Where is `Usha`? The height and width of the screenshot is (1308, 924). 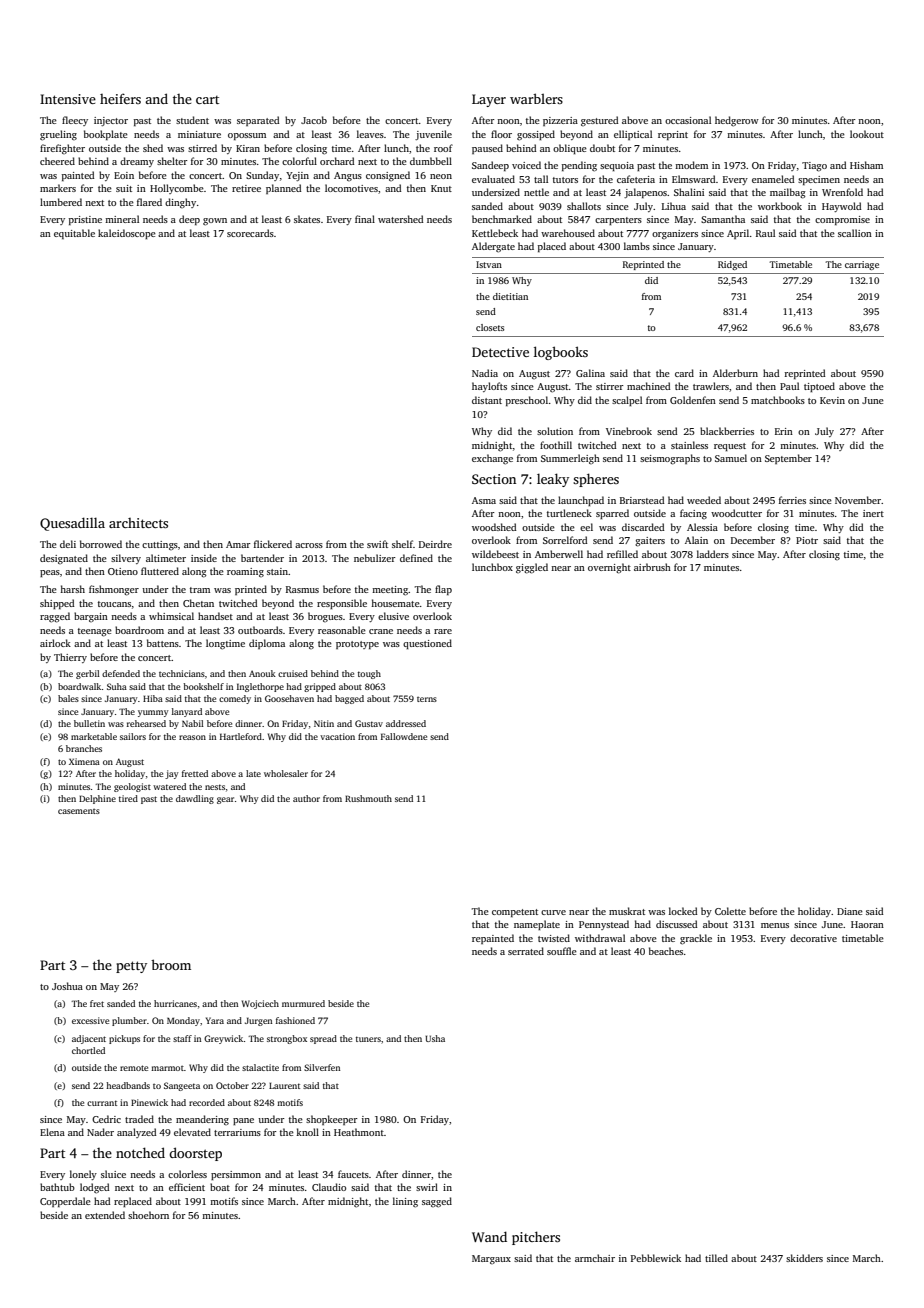
Usha is located at coordinates (435, 1038).
